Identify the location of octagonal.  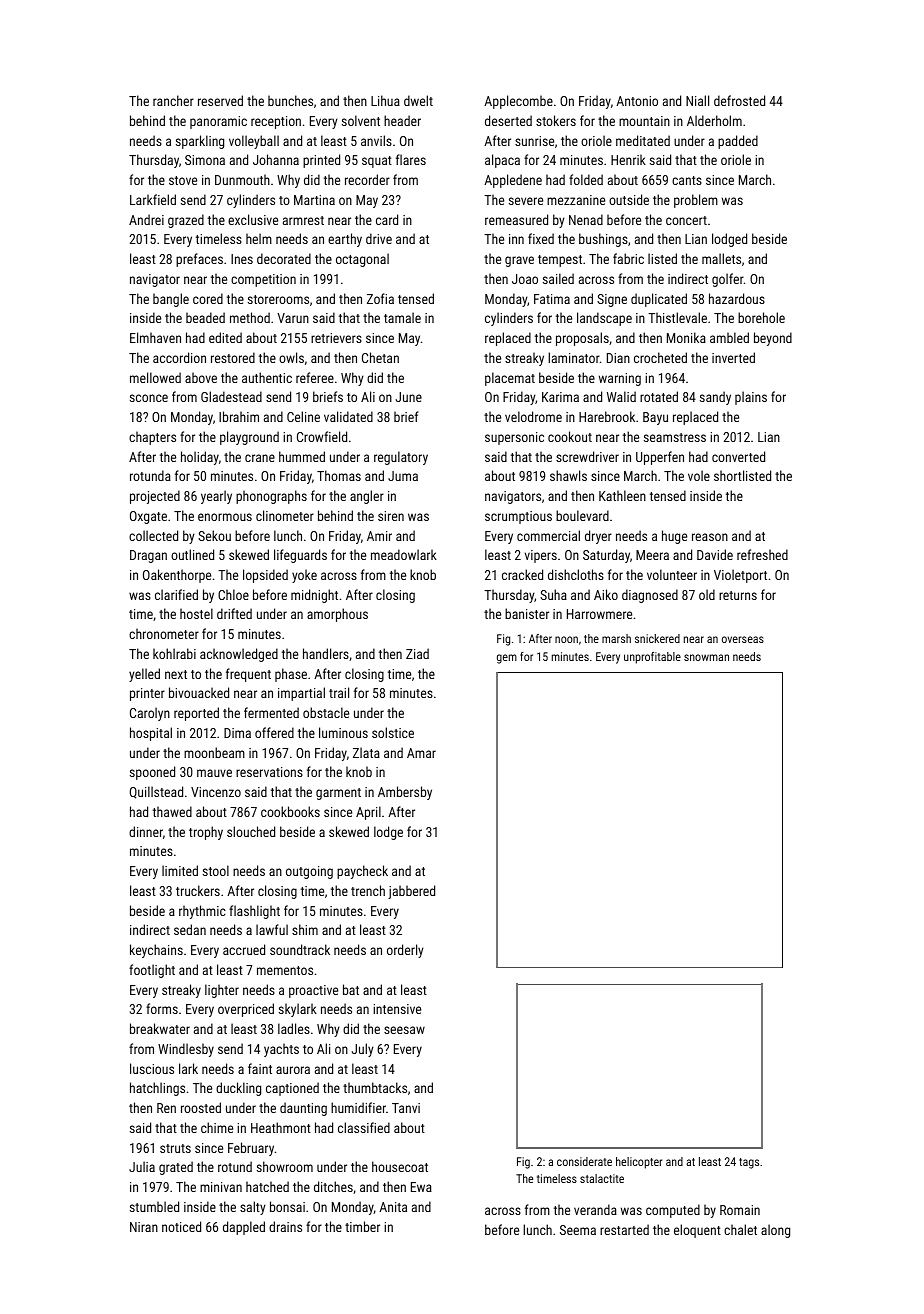
(362, 260).
